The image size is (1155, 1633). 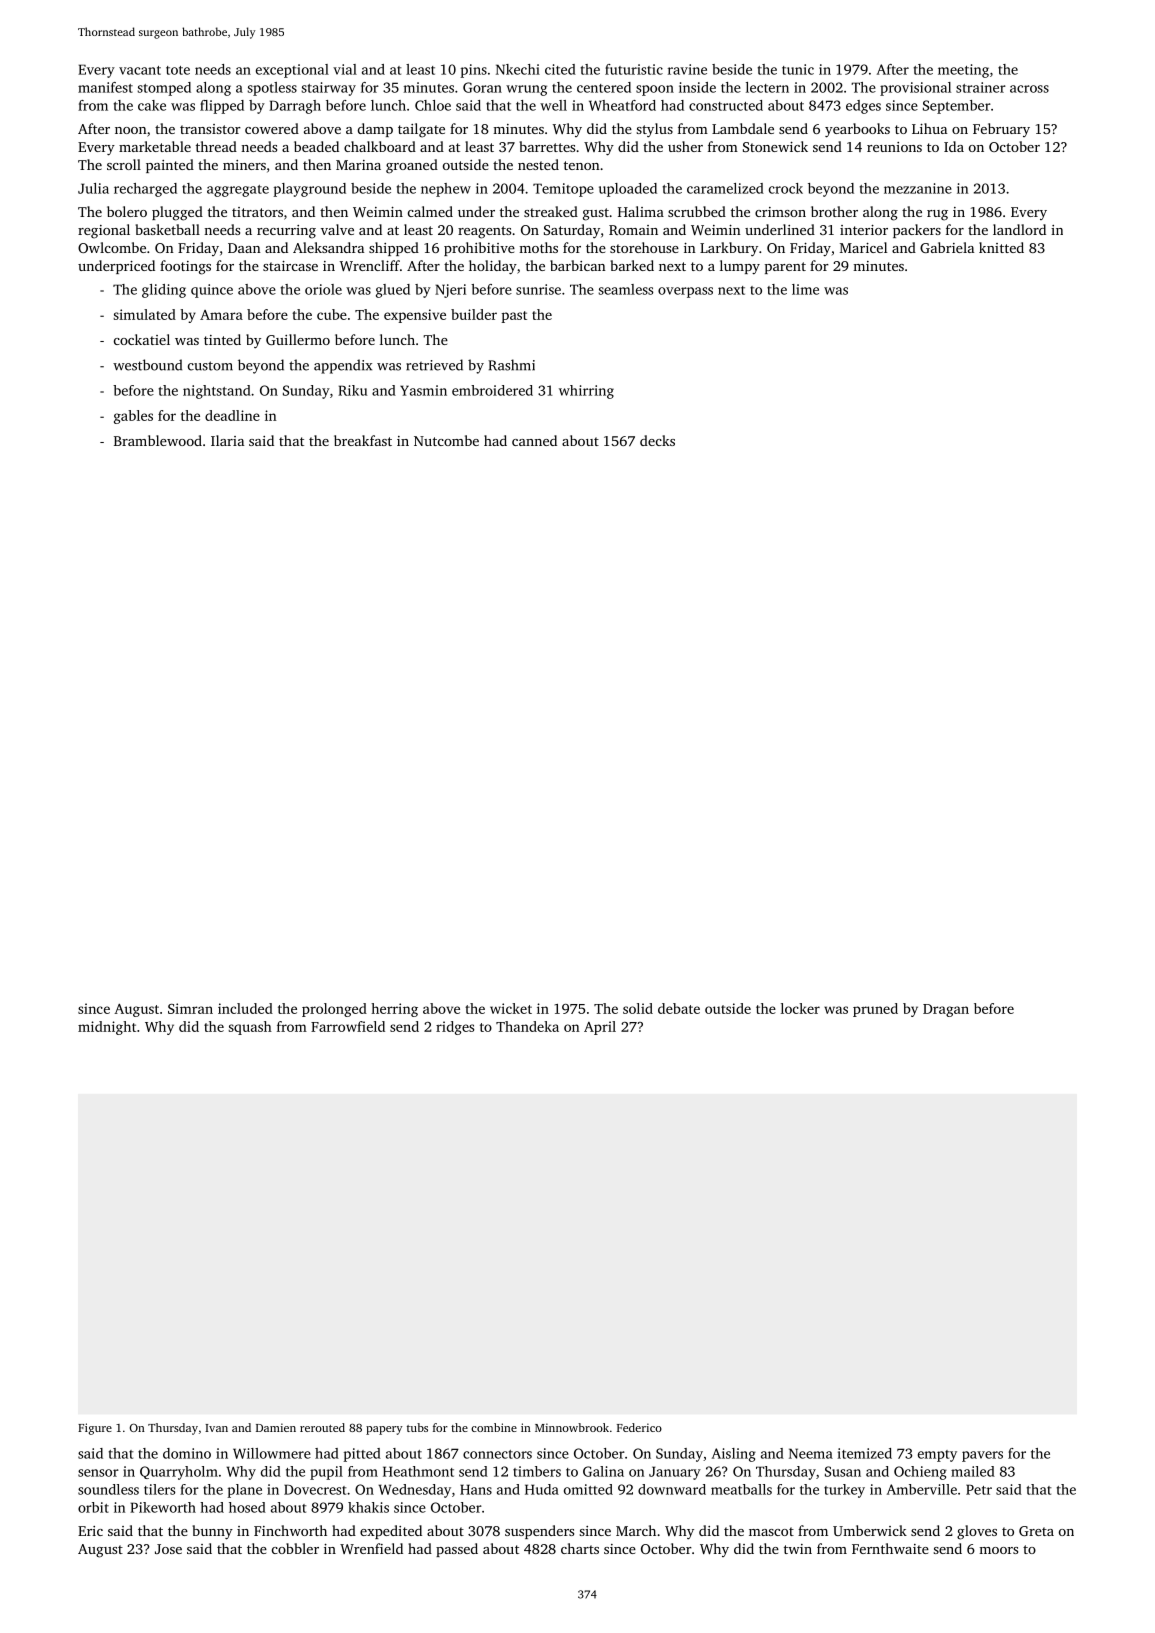 I want to click on decks, so click(x=657, y=440).
